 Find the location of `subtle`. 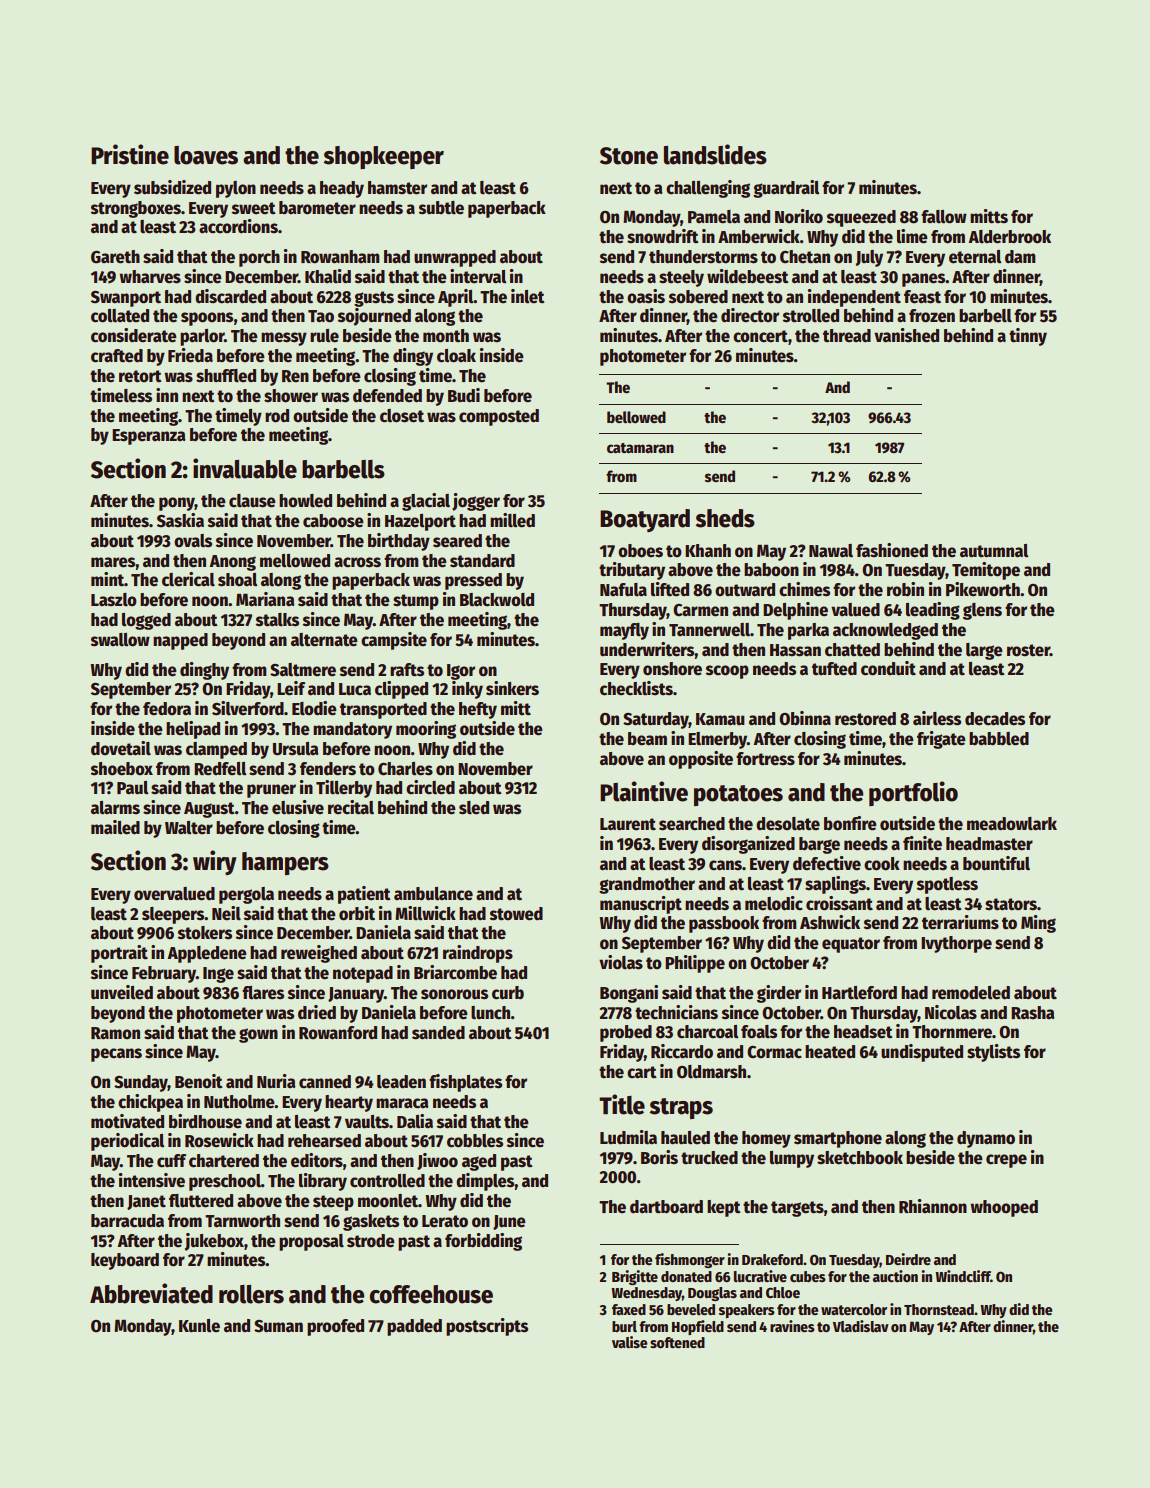

subtle is located at coordinates (441, 208).
